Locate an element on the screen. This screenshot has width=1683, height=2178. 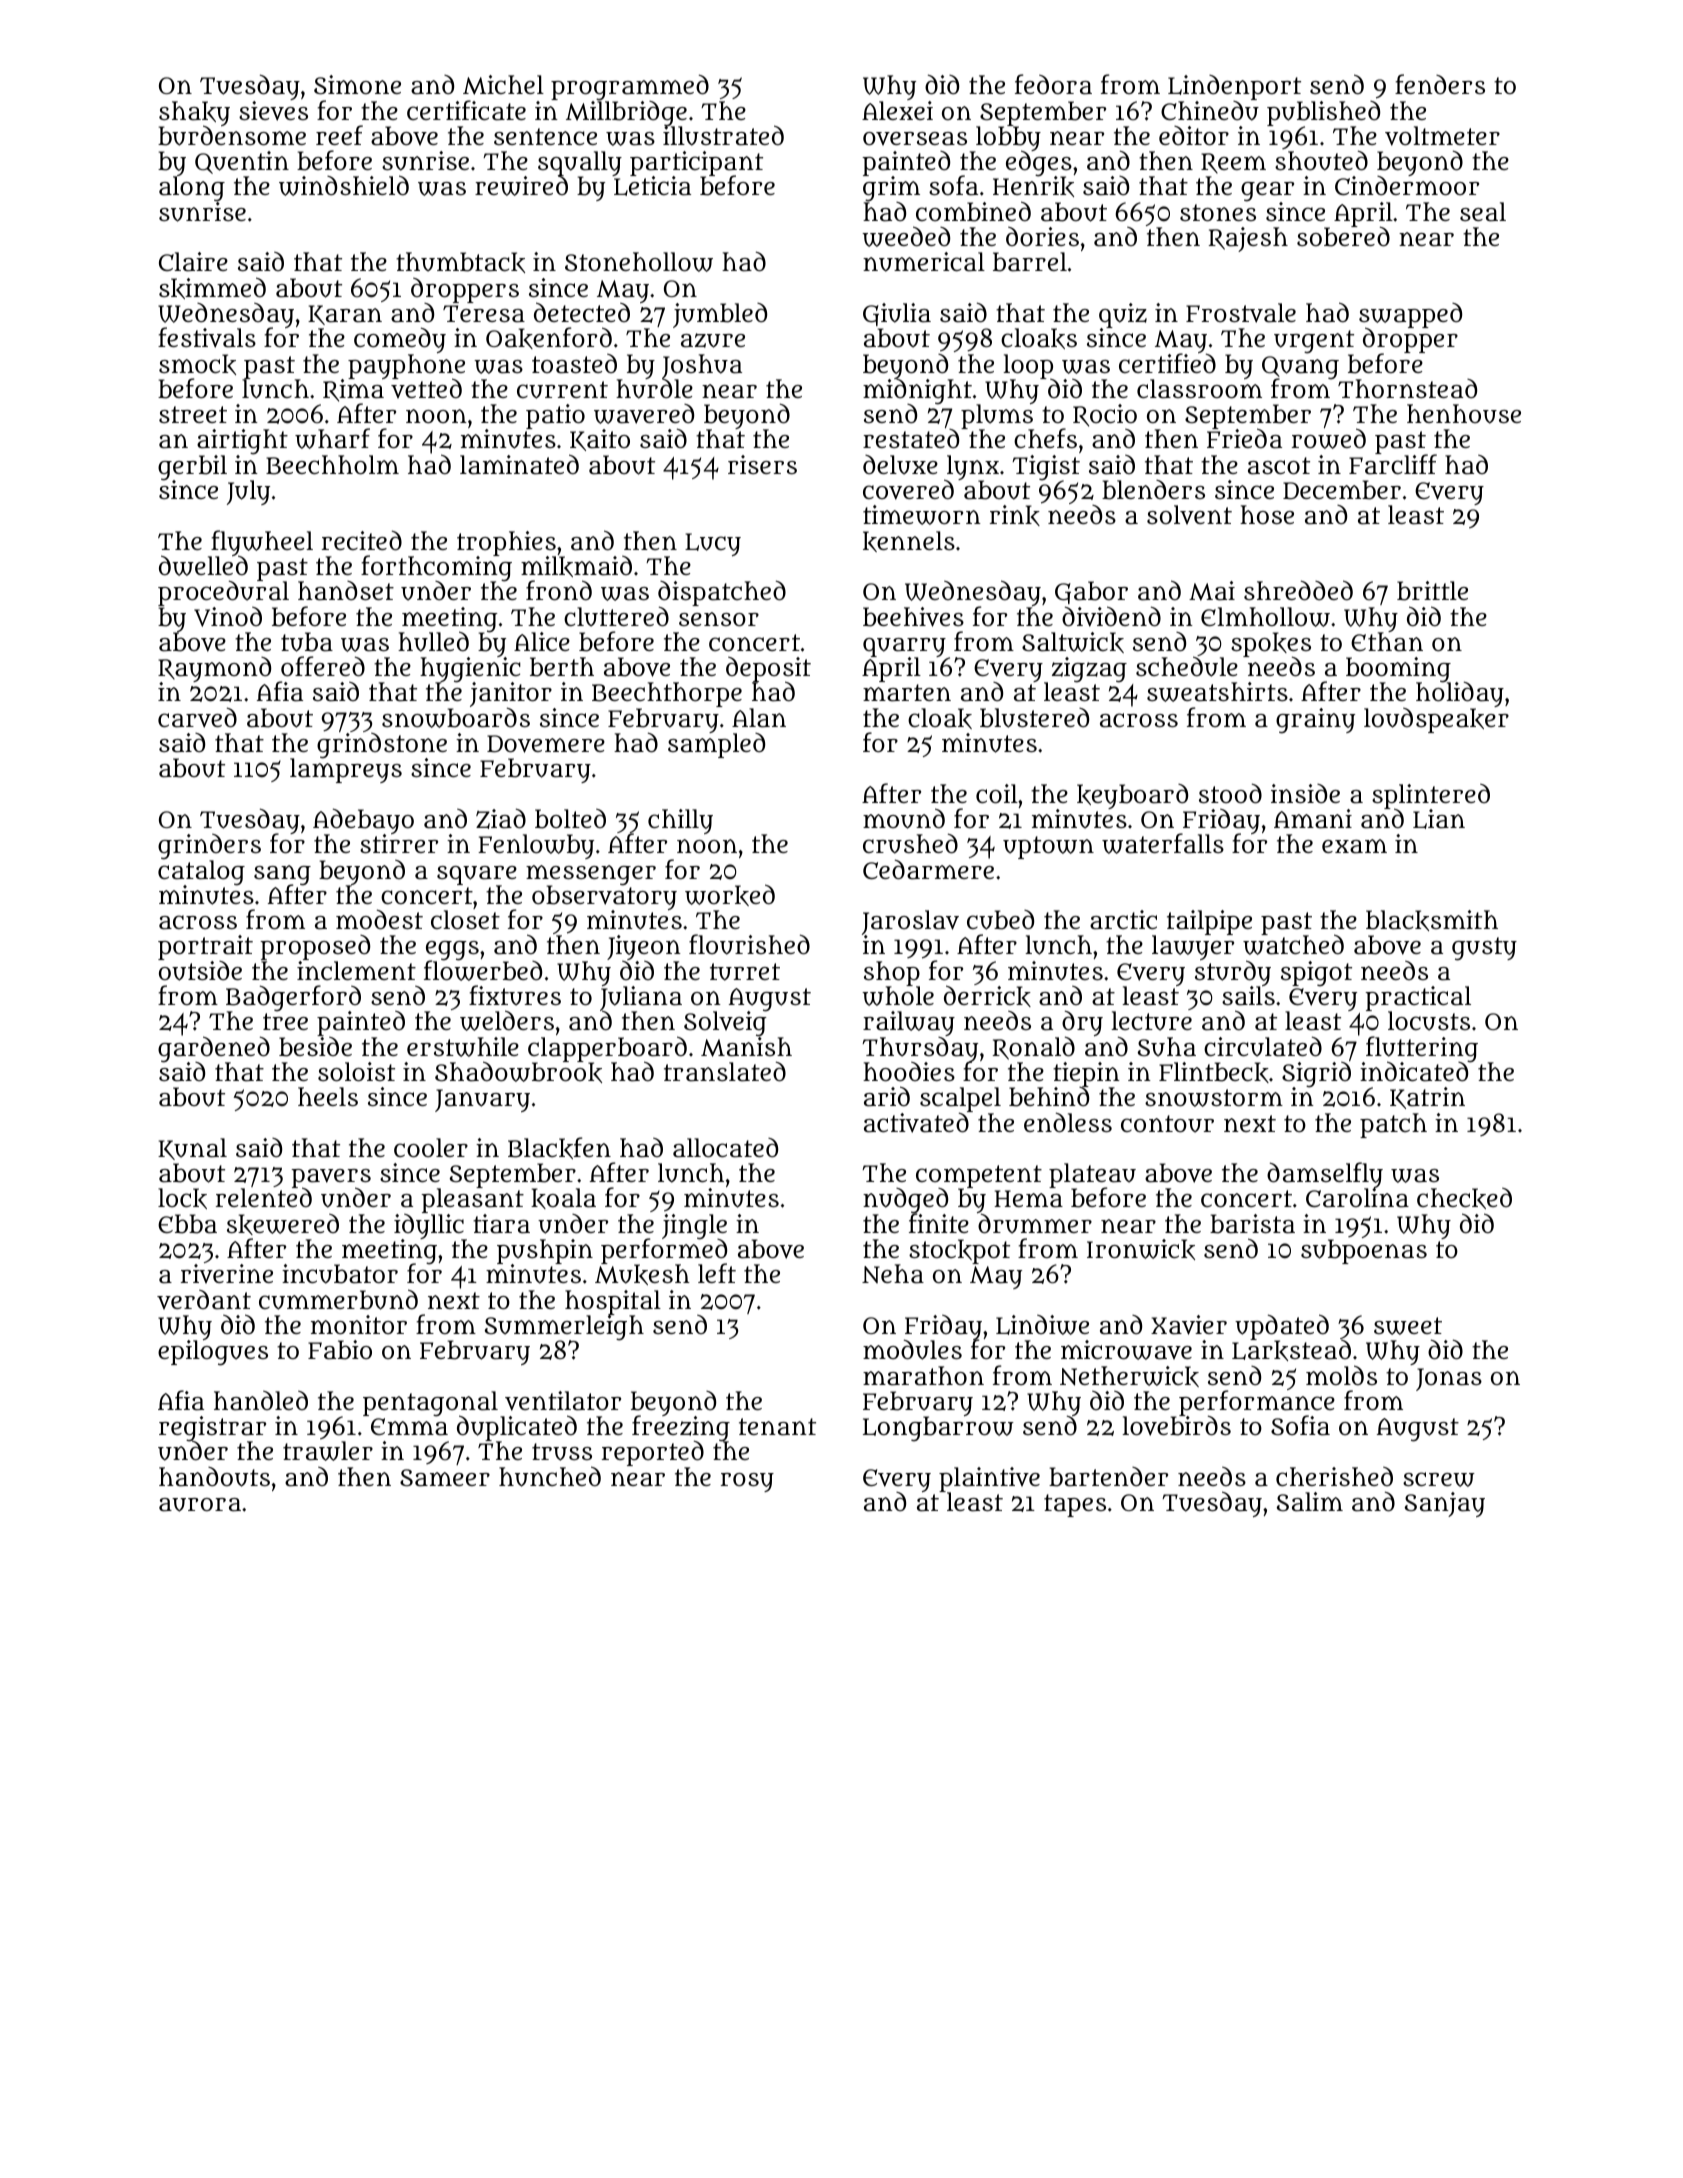
rink is located at coordinates (1015, 515).
